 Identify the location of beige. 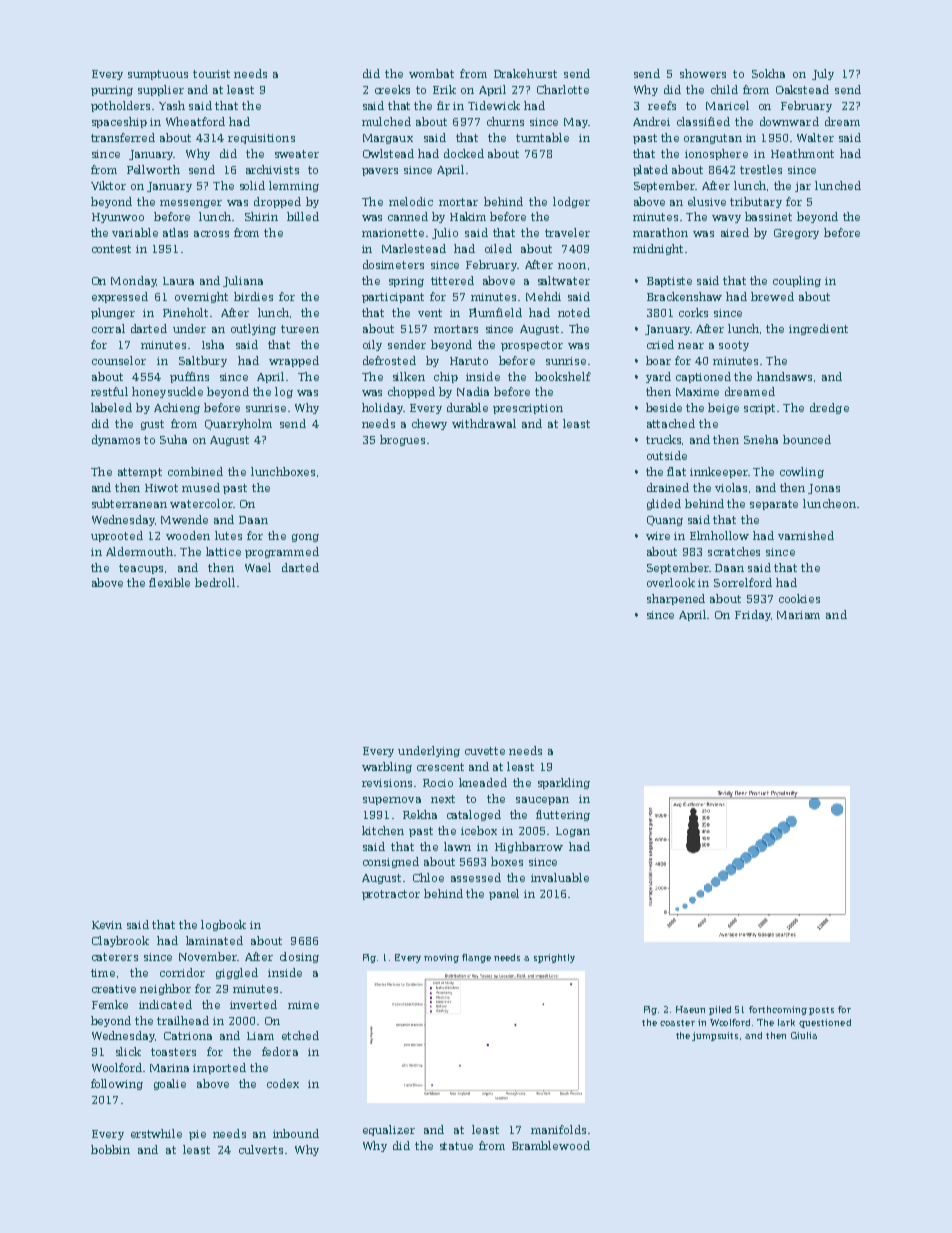
(723, 408).
